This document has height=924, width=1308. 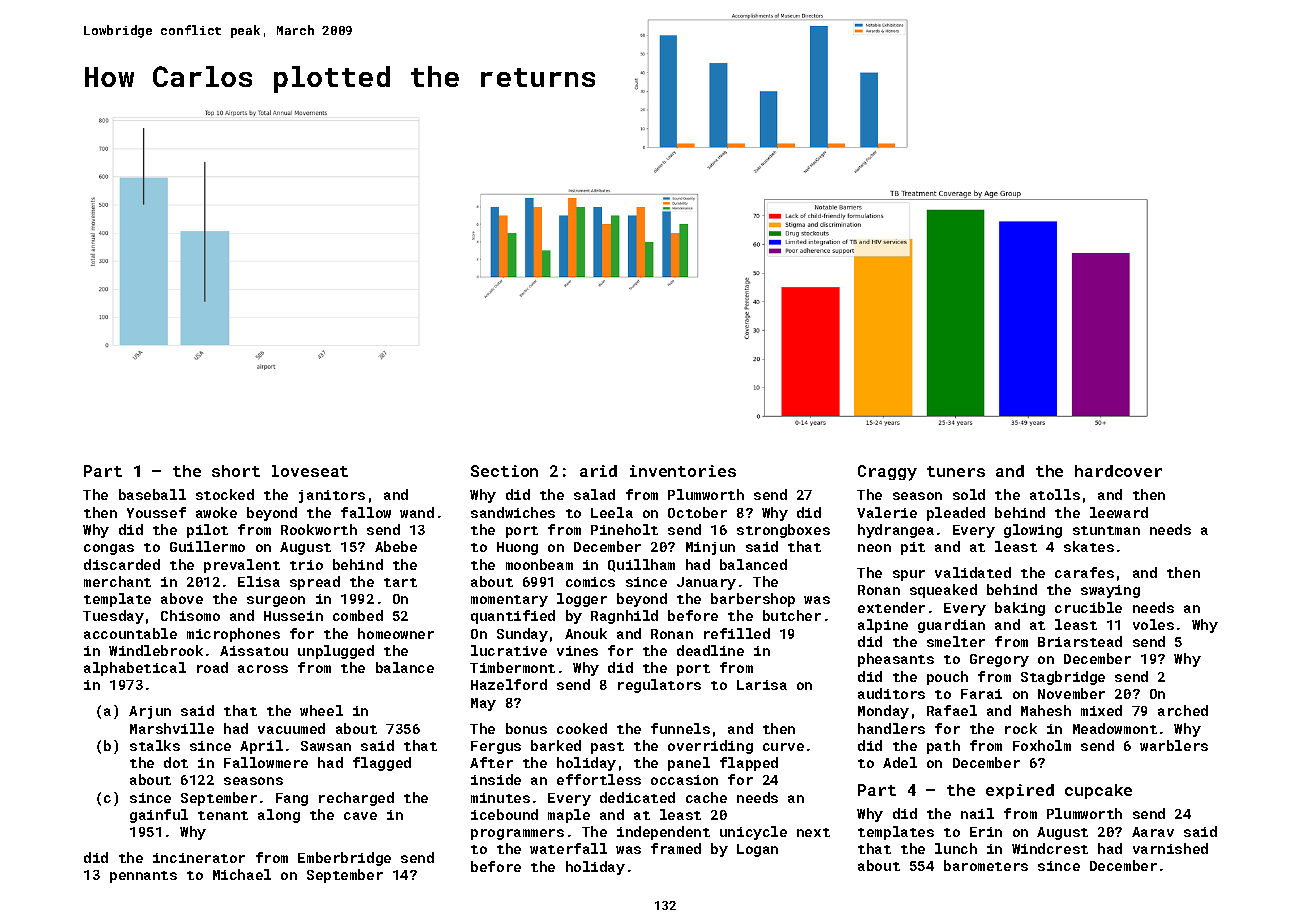 I want to click on arched, so click(x=1183, y=710).
